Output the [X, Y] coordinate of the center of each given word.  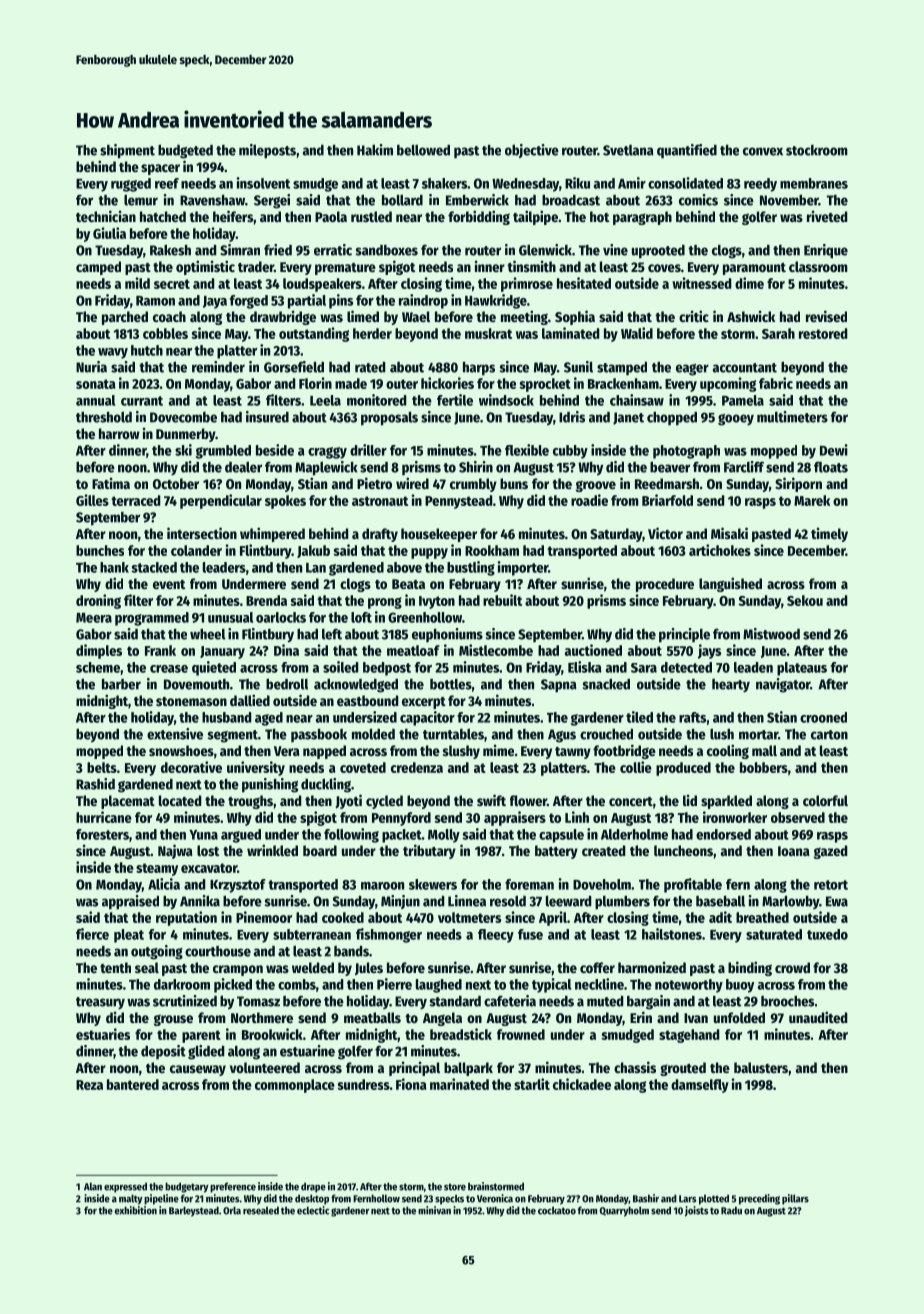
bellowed [423, 150]
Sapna [559, 686]
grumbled [223, 452]
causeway [198, 1070]
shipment [127, 151]
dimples [99, 651]
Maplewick [326, 468]
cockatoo [557, 1210]
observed [798, 817]
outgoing [157, 952]
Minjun [400, 902]
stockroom [817, 150]
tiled [639, 717]
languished [730, 584]
